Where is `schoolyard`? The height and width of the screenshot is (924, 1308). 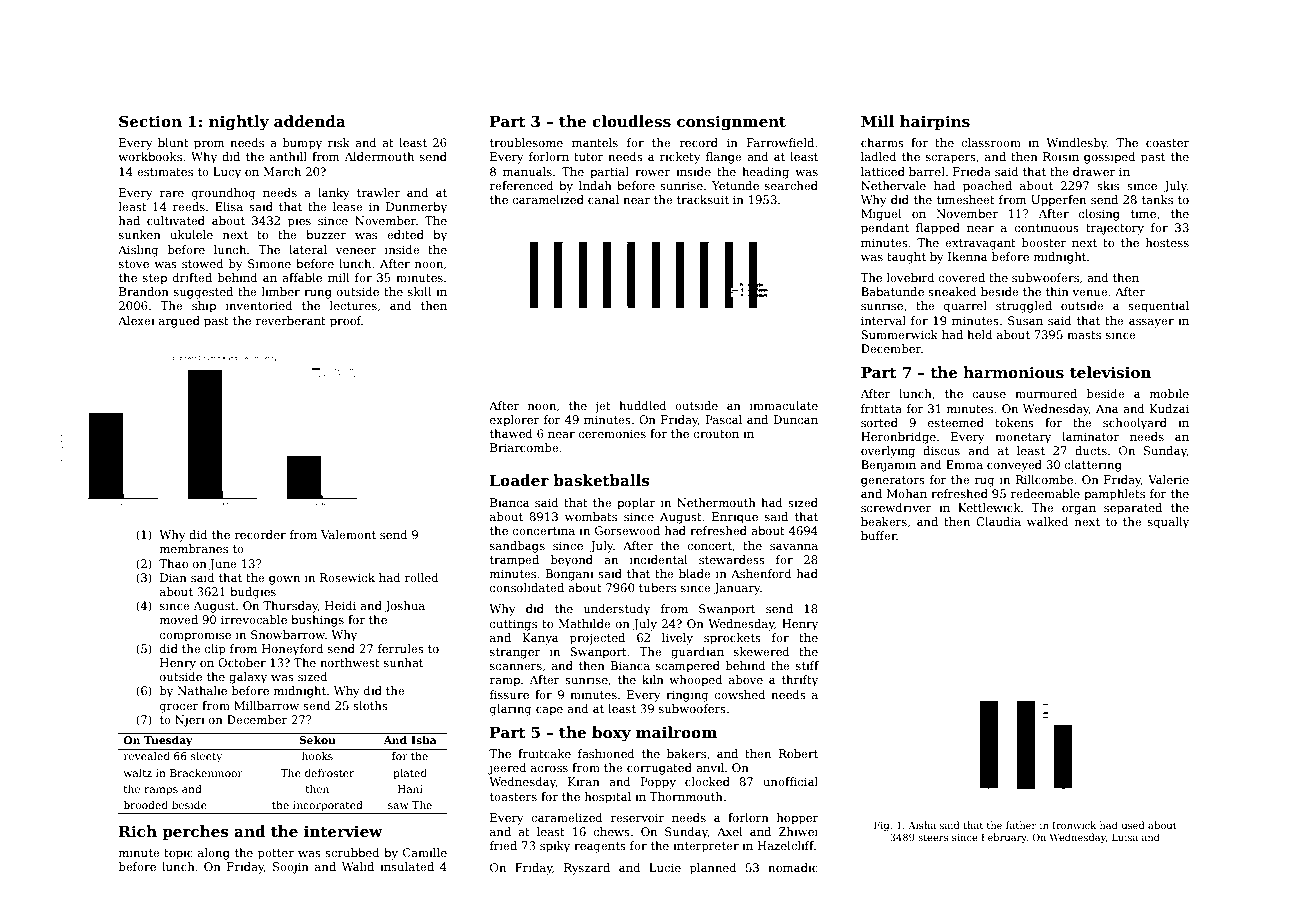
schoolyard is located at coordinates (1135, 424).
